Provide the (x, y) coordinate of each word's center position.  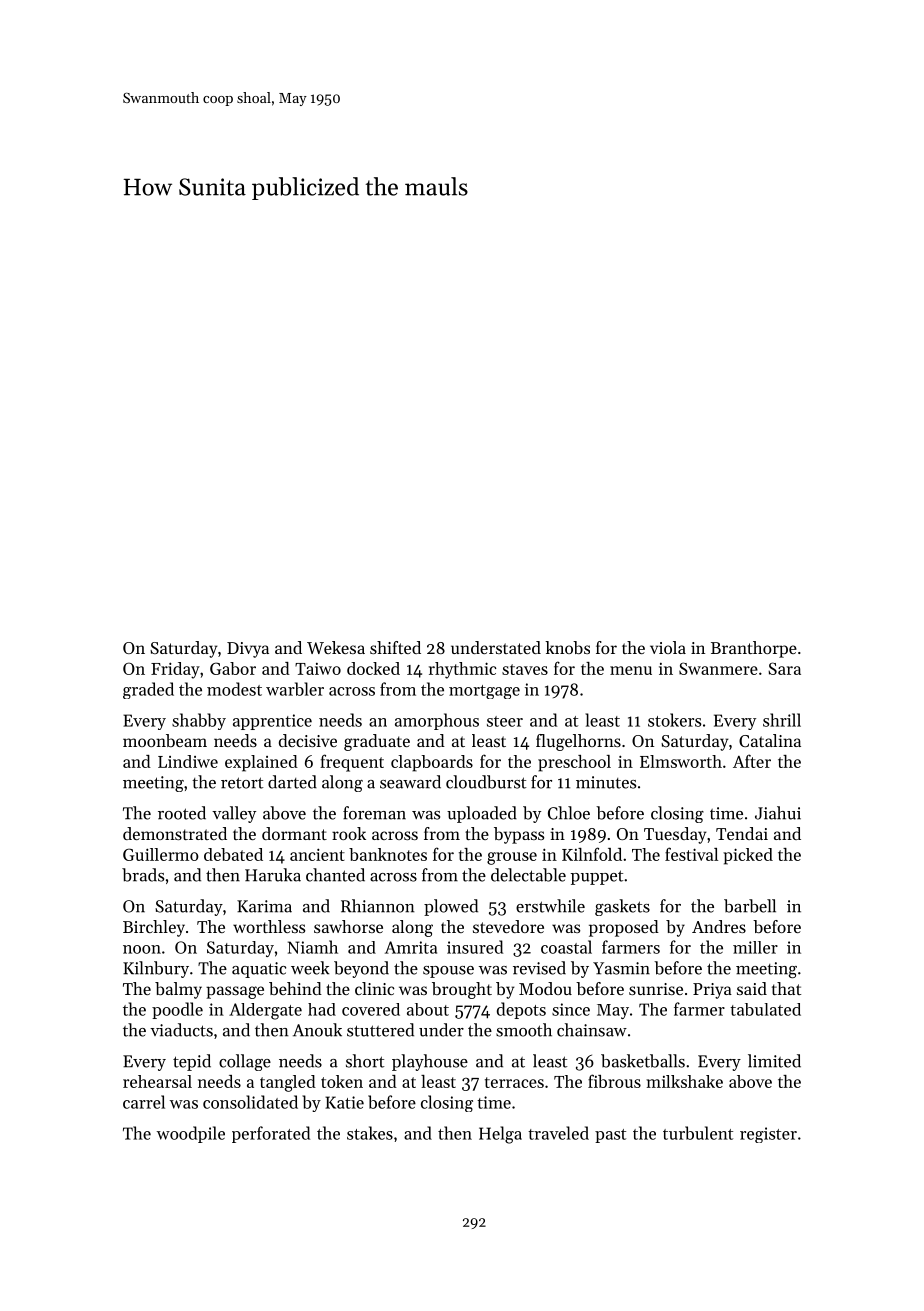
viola (668, 647)
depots (521, 1010)
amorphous (437, 721)
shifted (395, 647)
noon (142, 949)
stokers (674, 720)
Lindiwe (188, 761)
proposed (624, 928)
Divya (248, 650)
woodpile (191, 1134)
